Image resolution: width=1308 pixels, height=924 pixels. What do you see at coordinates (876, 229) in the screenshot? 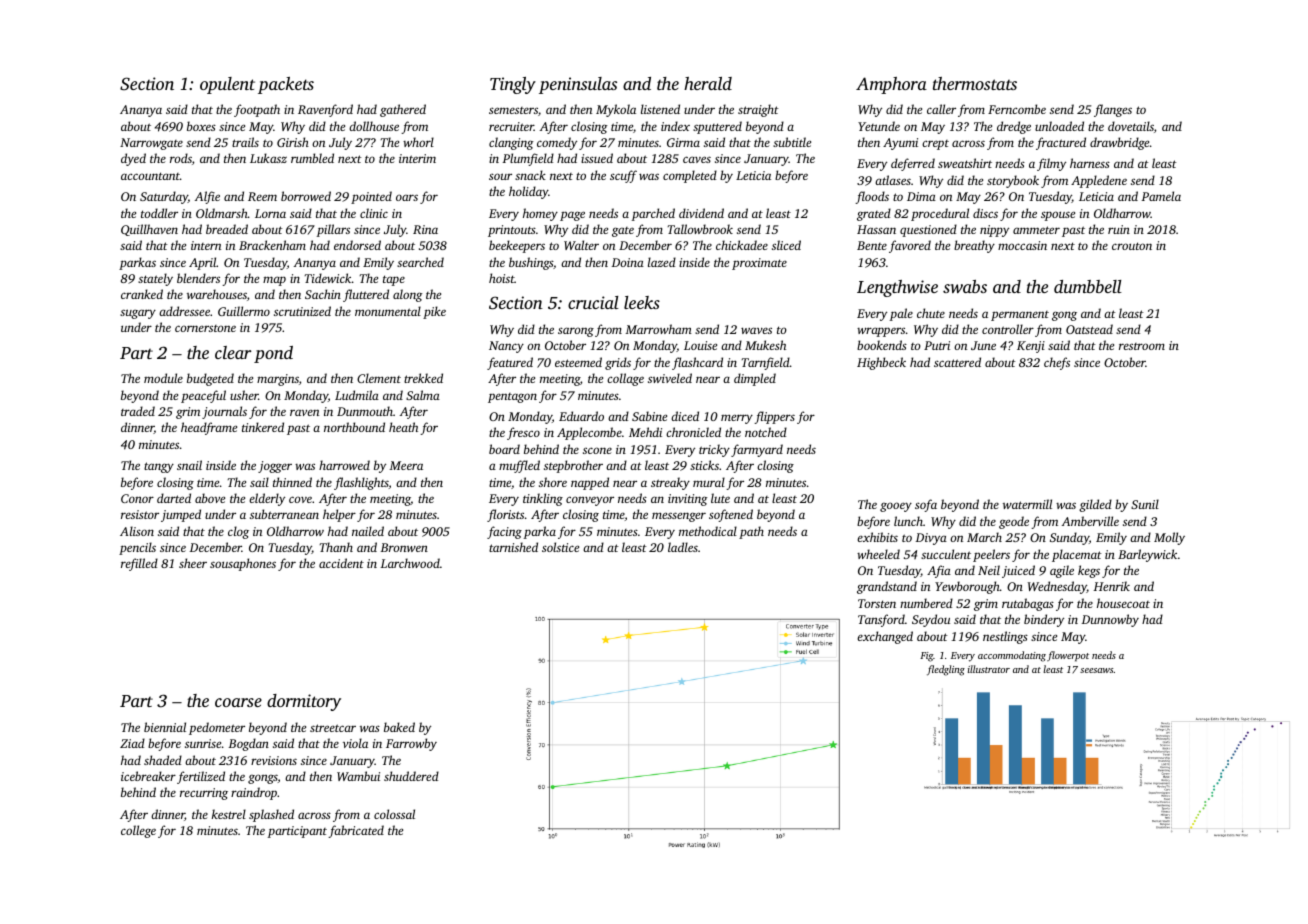
I see `Hassan` at bounding box center [876, 229].
